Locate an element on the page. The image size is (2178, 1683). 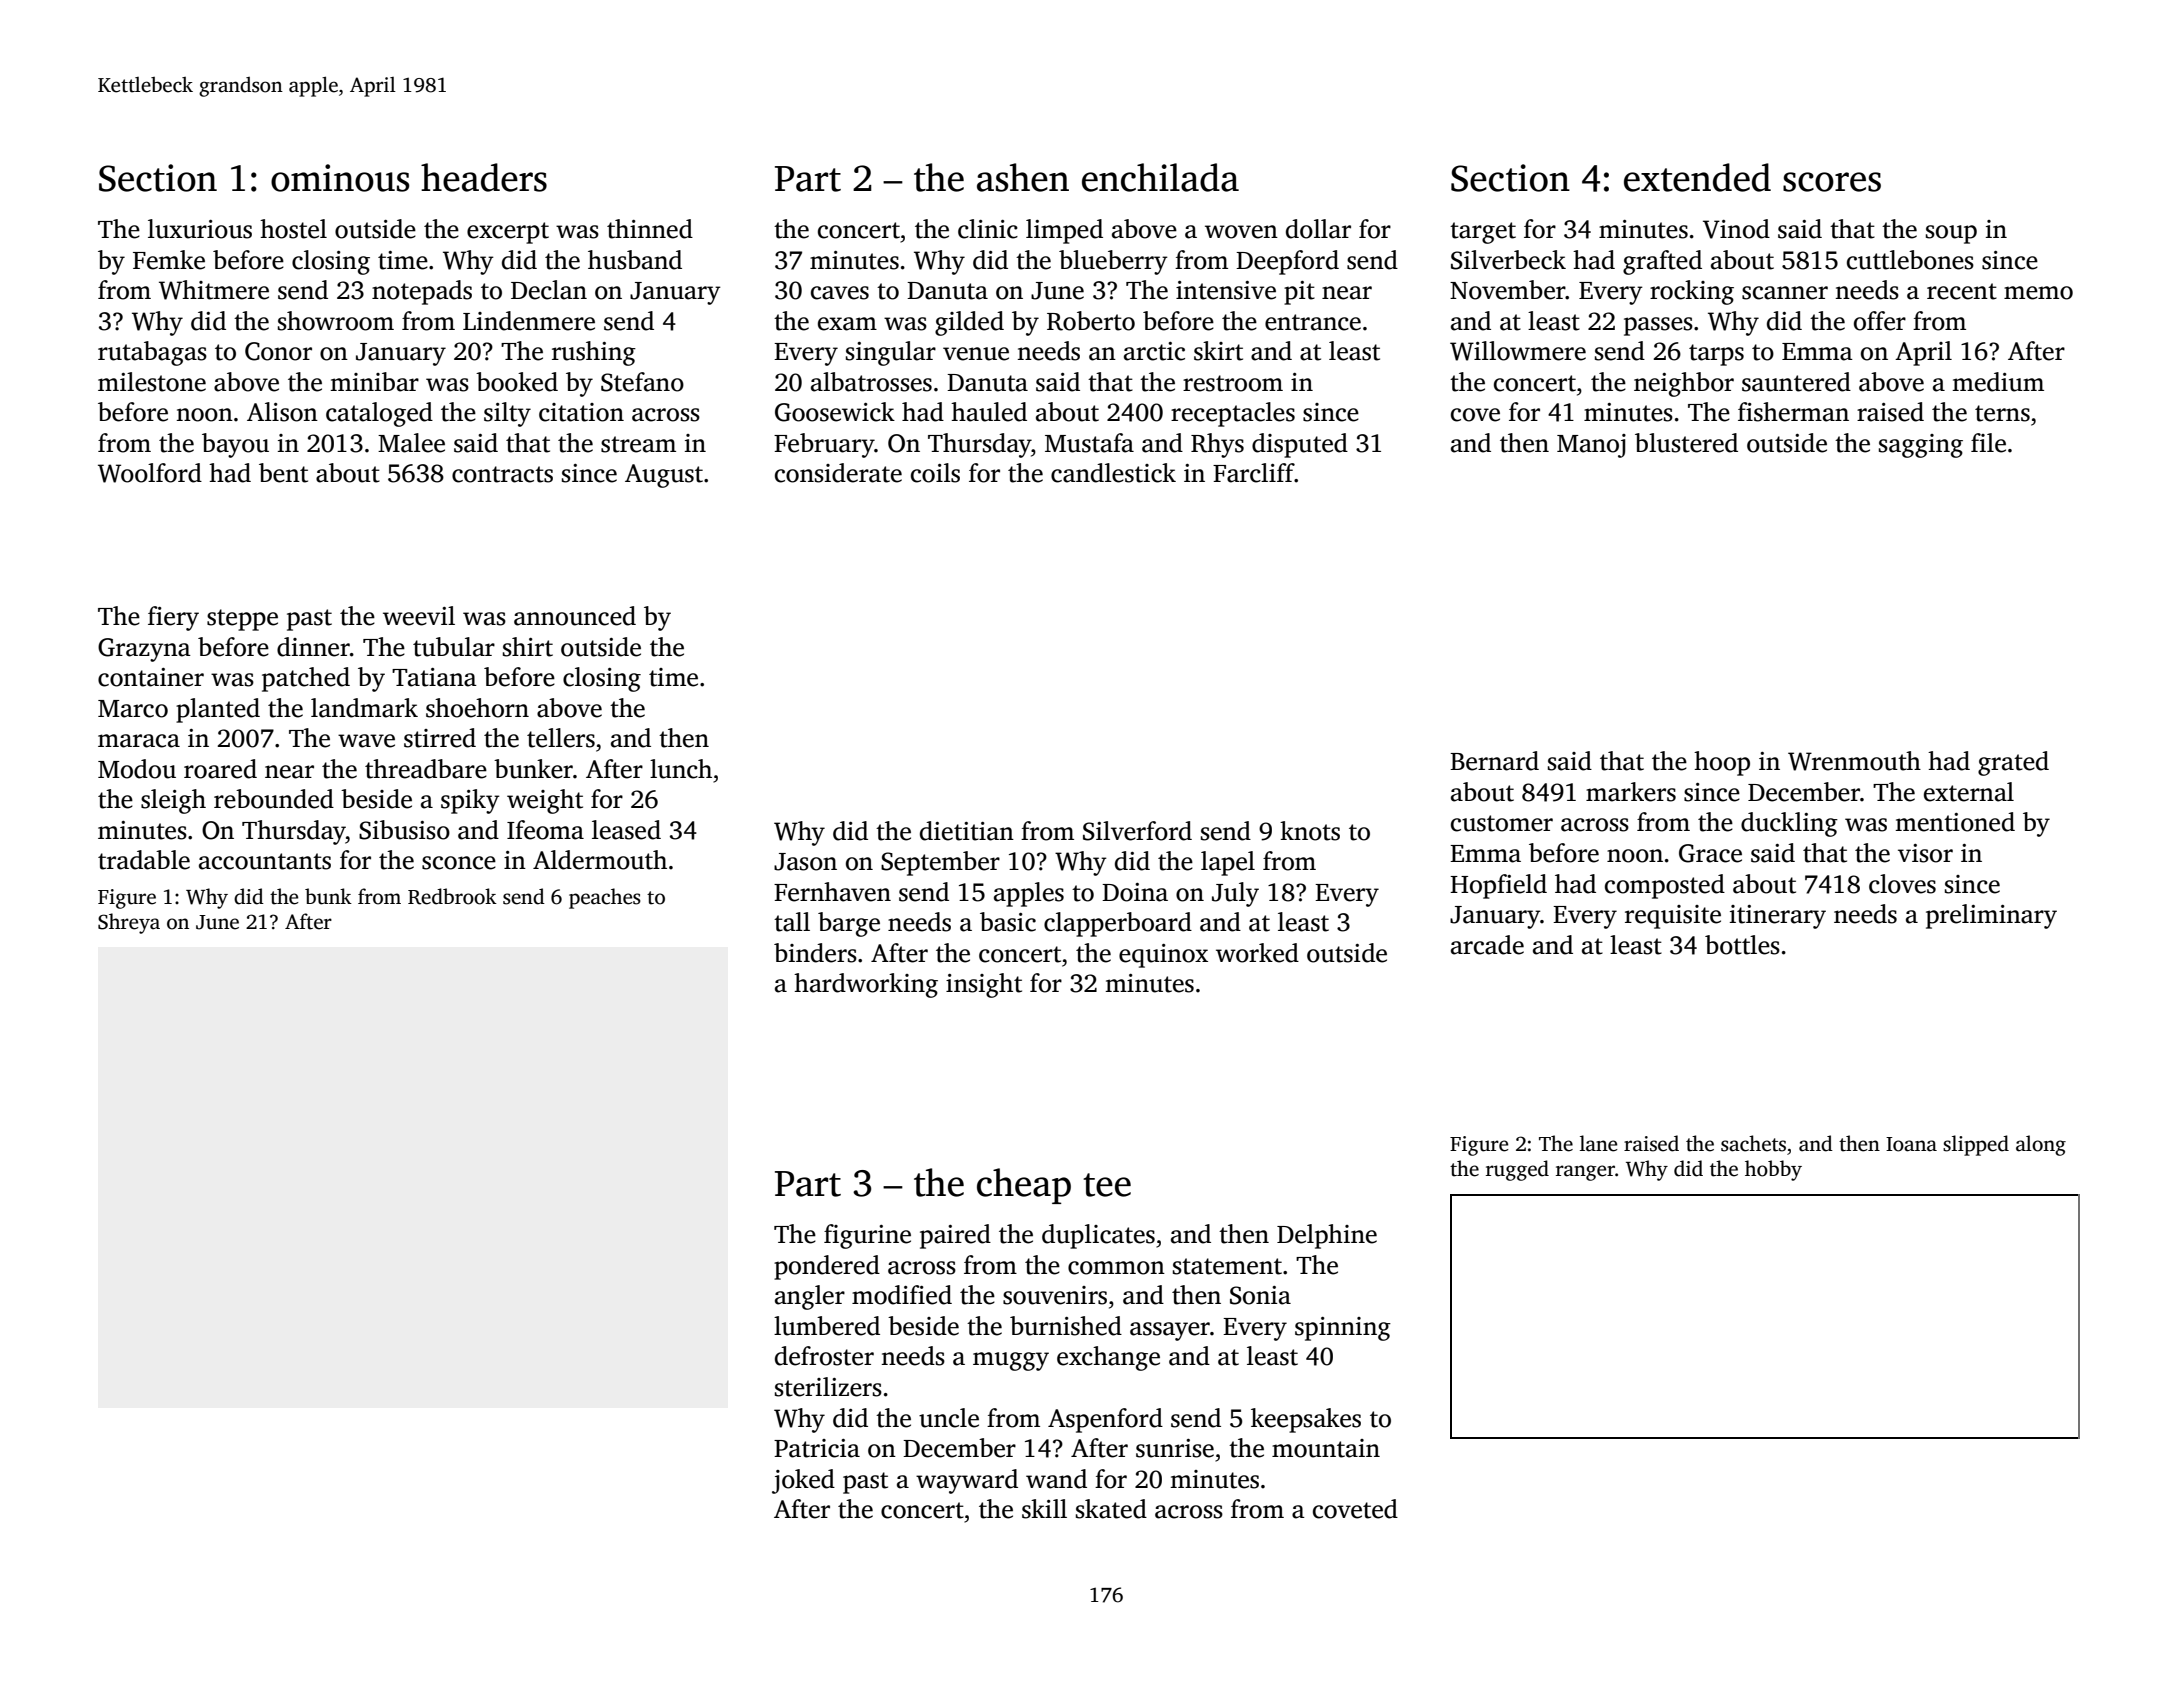
headers is located at coordinates (484, 177).
